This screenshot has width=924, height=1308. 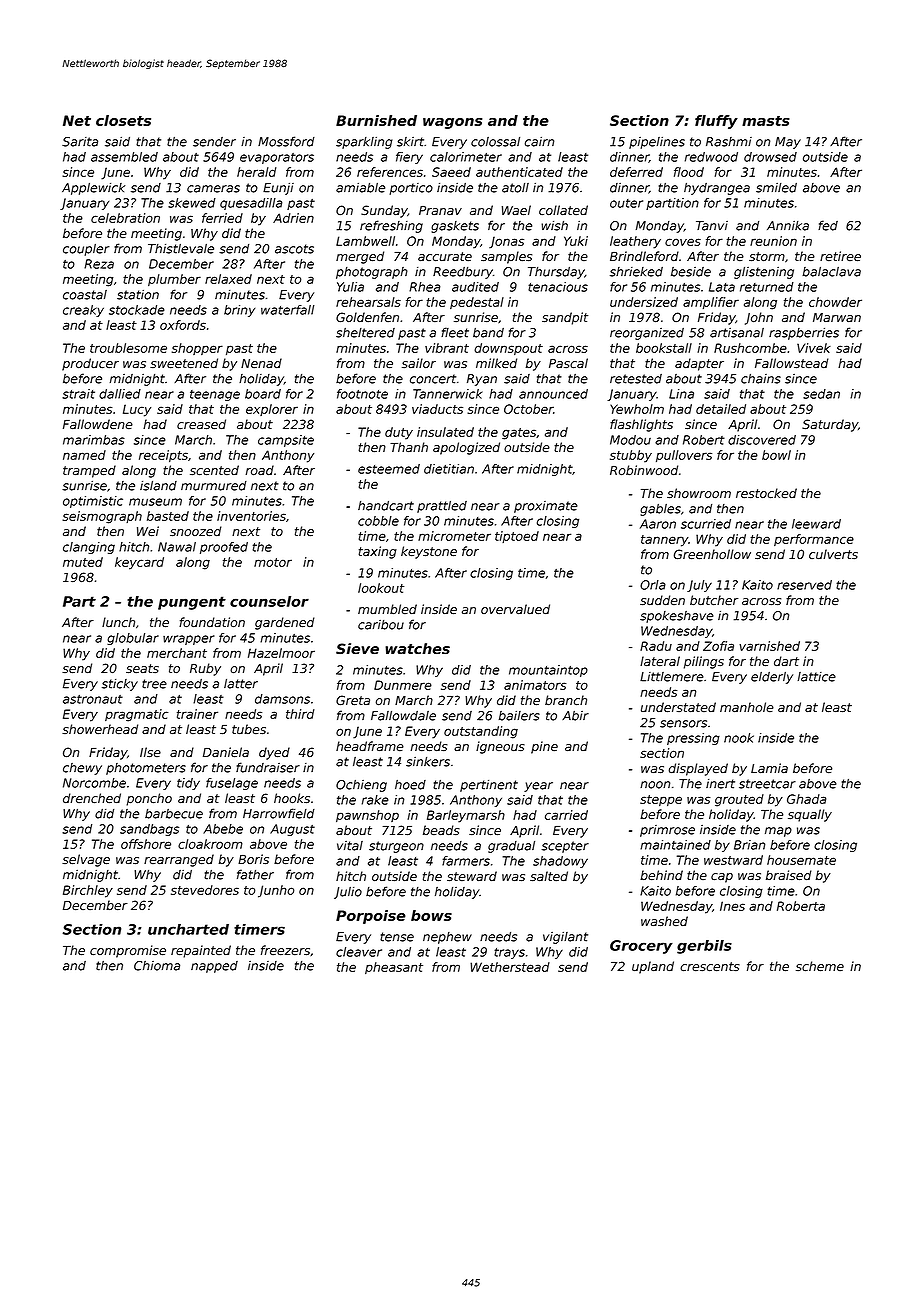 I want to click on counselor, so click(x=269, y=601).
